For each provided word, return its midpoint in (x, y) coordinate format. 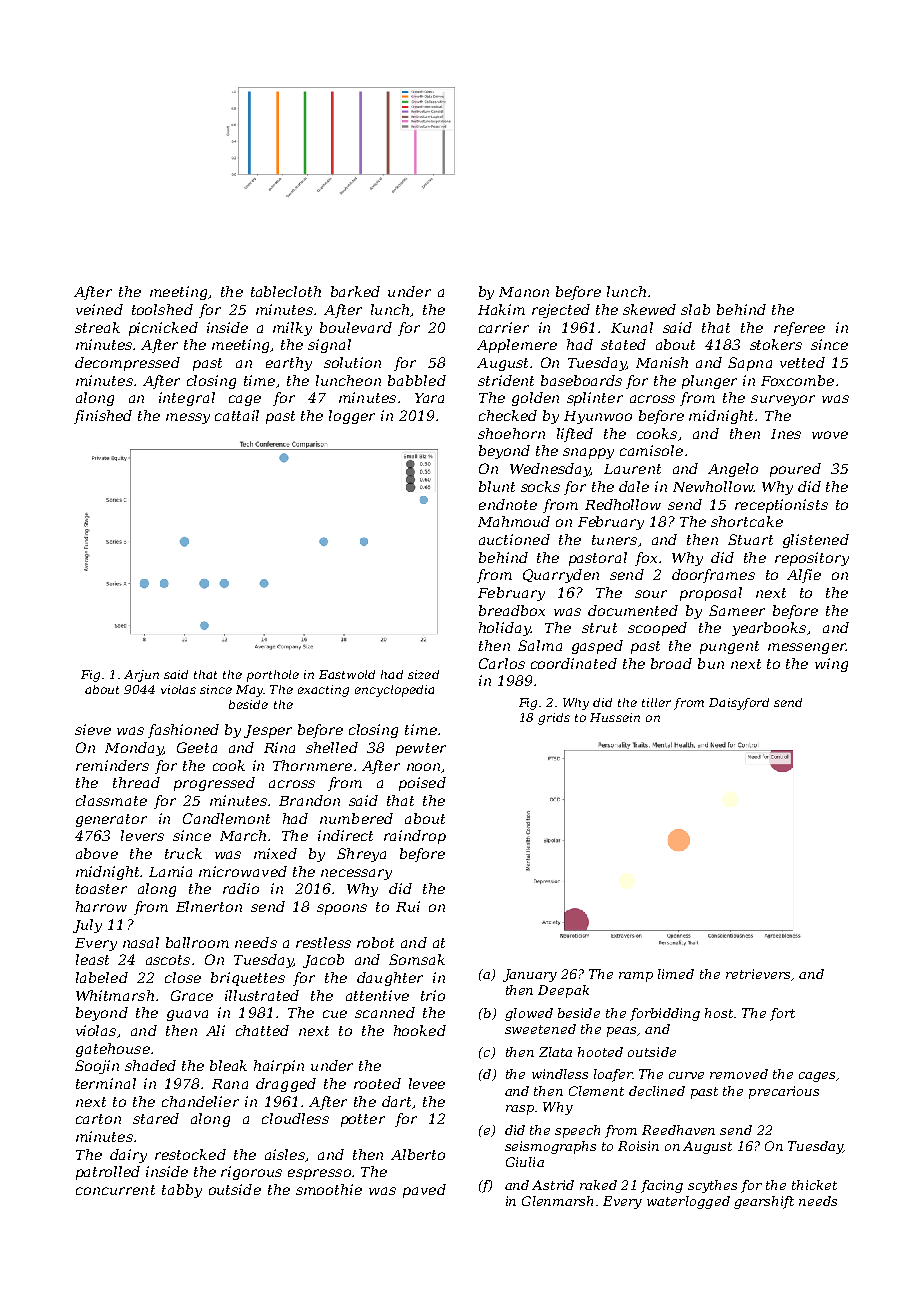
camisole (651, 450)
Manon (524, 292)
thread (136, 782)
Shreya (361, 855)
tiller (656, 702)
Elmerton (209, 906)
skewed (649, 309)
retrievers (758, 974)
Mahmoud (514, 521)
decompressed (127, 364)
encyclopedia (394, 691)
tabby (182, 1191)
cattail (237, 415)
